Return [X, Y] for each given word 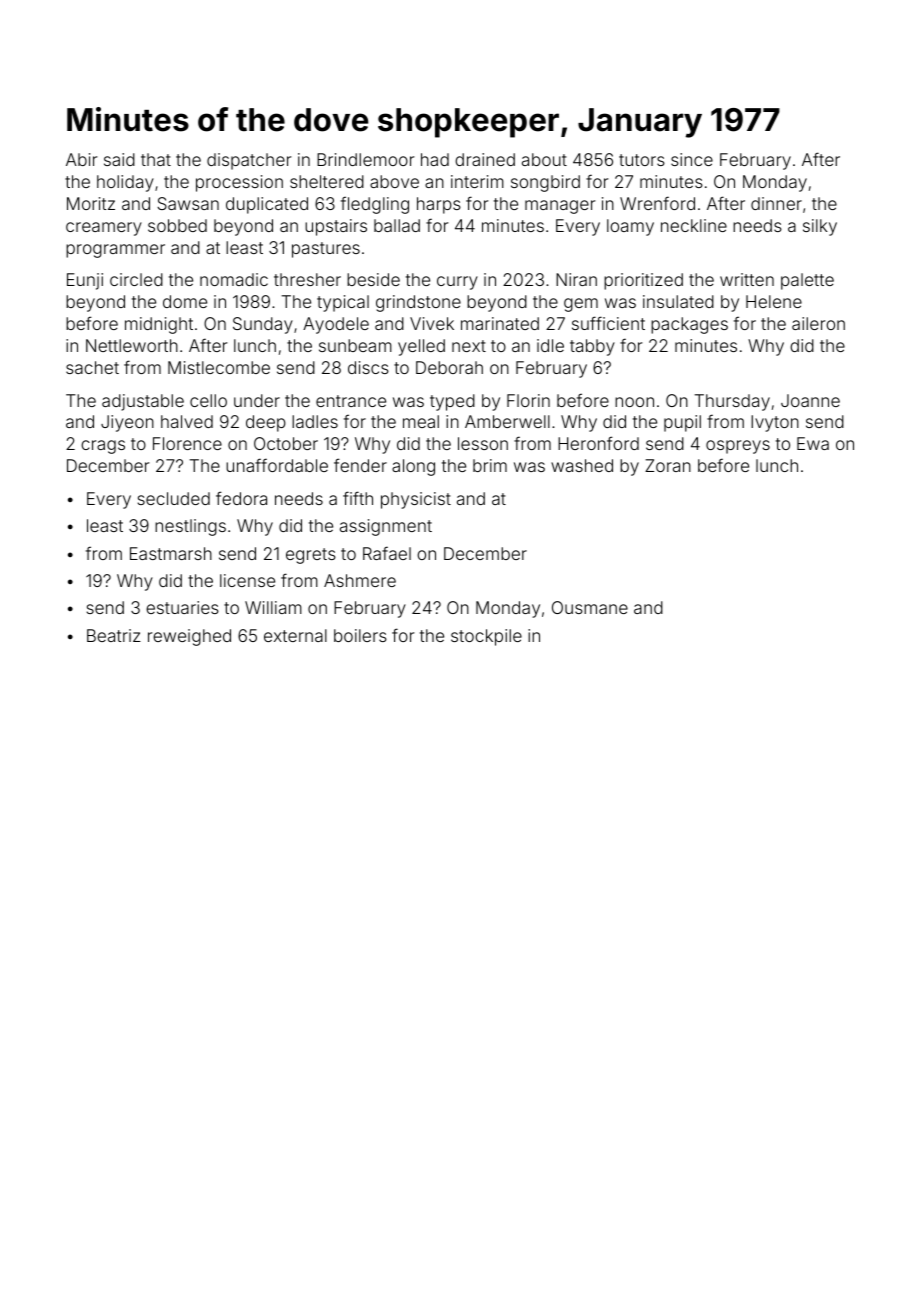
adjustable [143, 402]
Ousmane [590, 607]
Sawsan [188, 203]
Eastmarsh [171, 553]
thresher [307, 279]
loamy [630, 227]
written [747, 279]
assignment [386, 527]
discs [368, 367]
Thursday [732, 402]
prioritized [643, 281]
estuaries [182, 607]
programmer [115, 251]
